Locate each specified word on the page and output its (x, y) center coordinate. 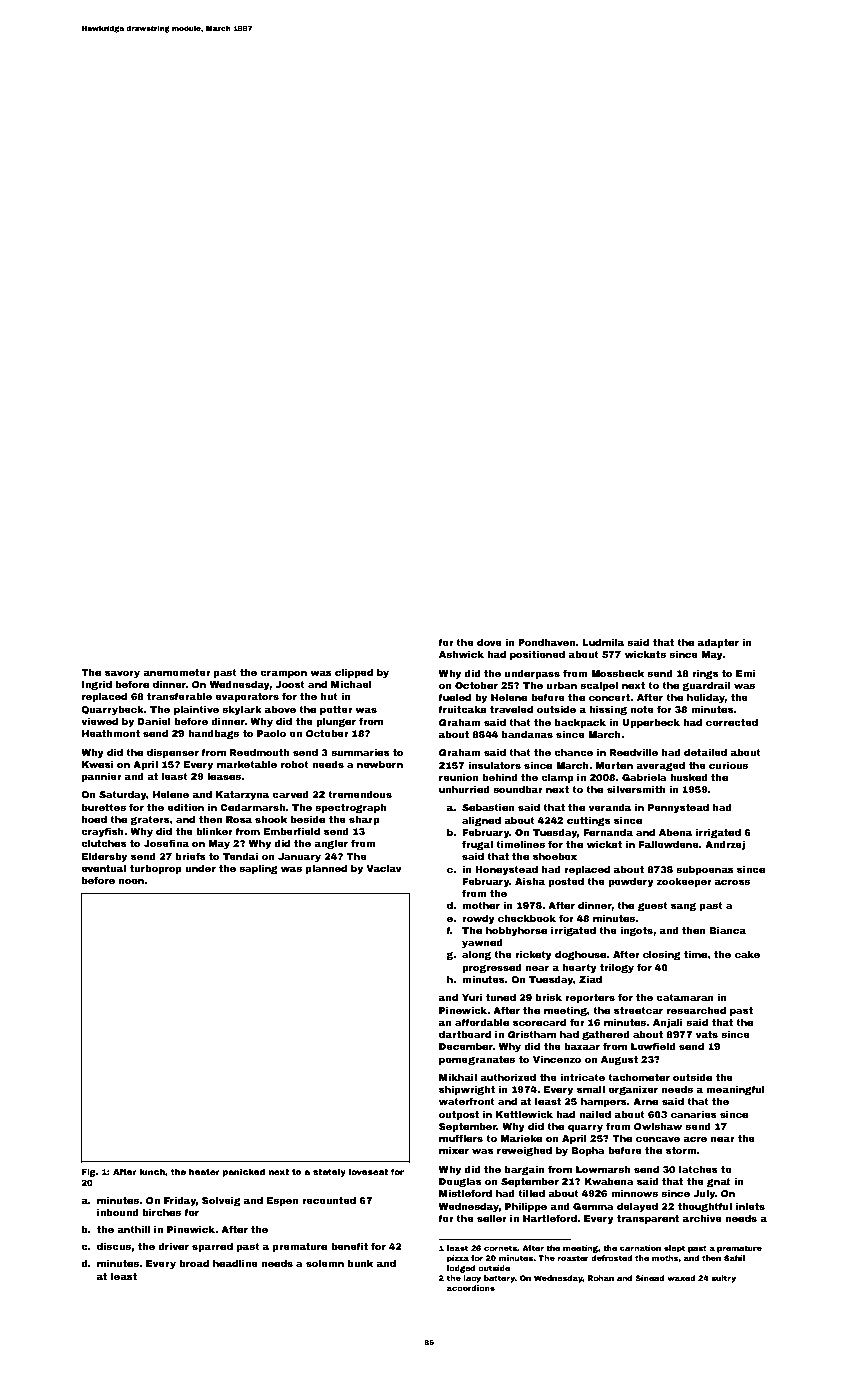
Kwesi (98, 764)
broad (194, 1263)
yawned (482, 943)
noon (131, 881)
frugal (477, 845)
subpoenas (705, 870)
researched (696, 1010)
